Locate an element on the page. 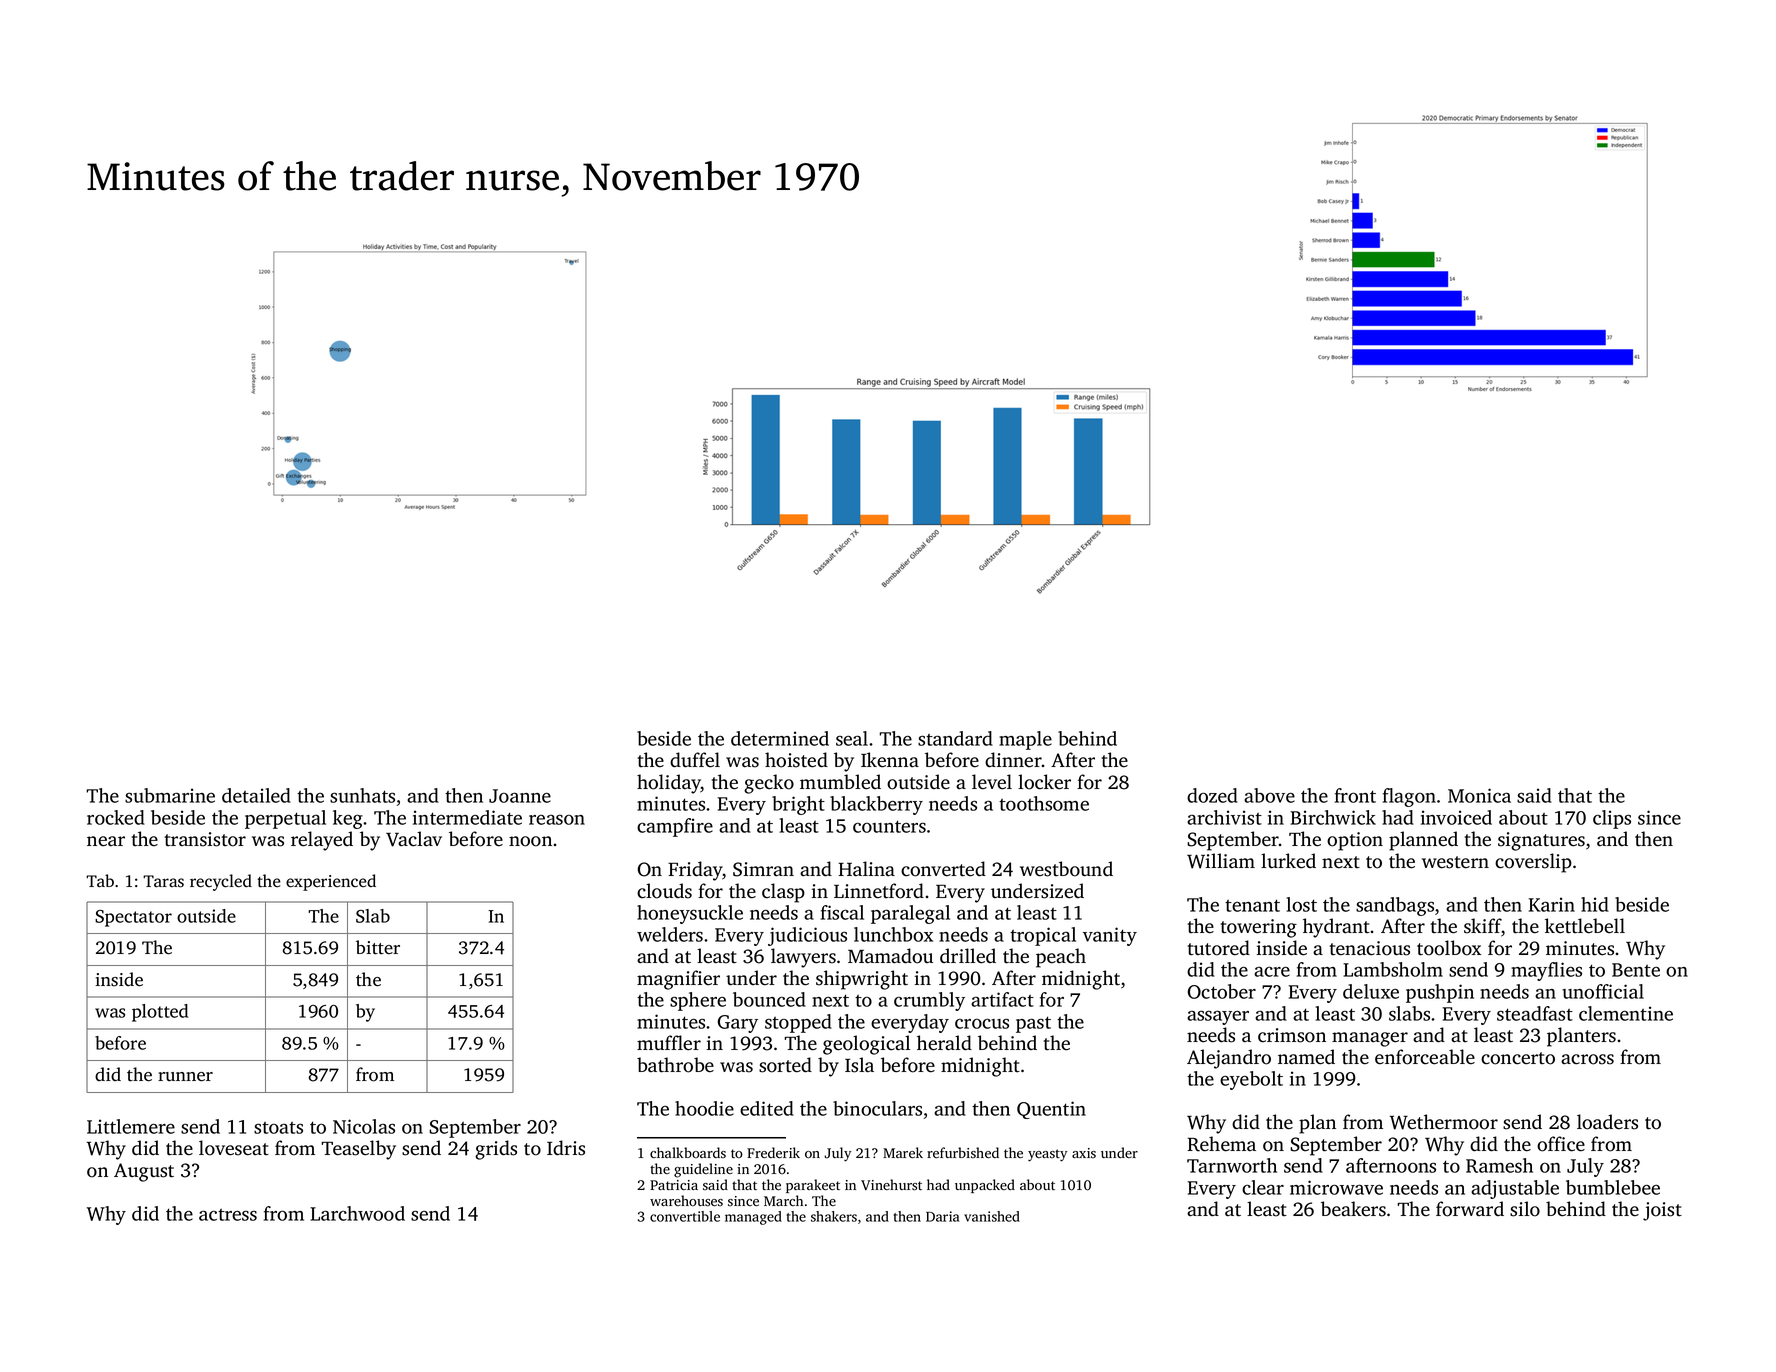  determined is located at coordinates (780, 738).
